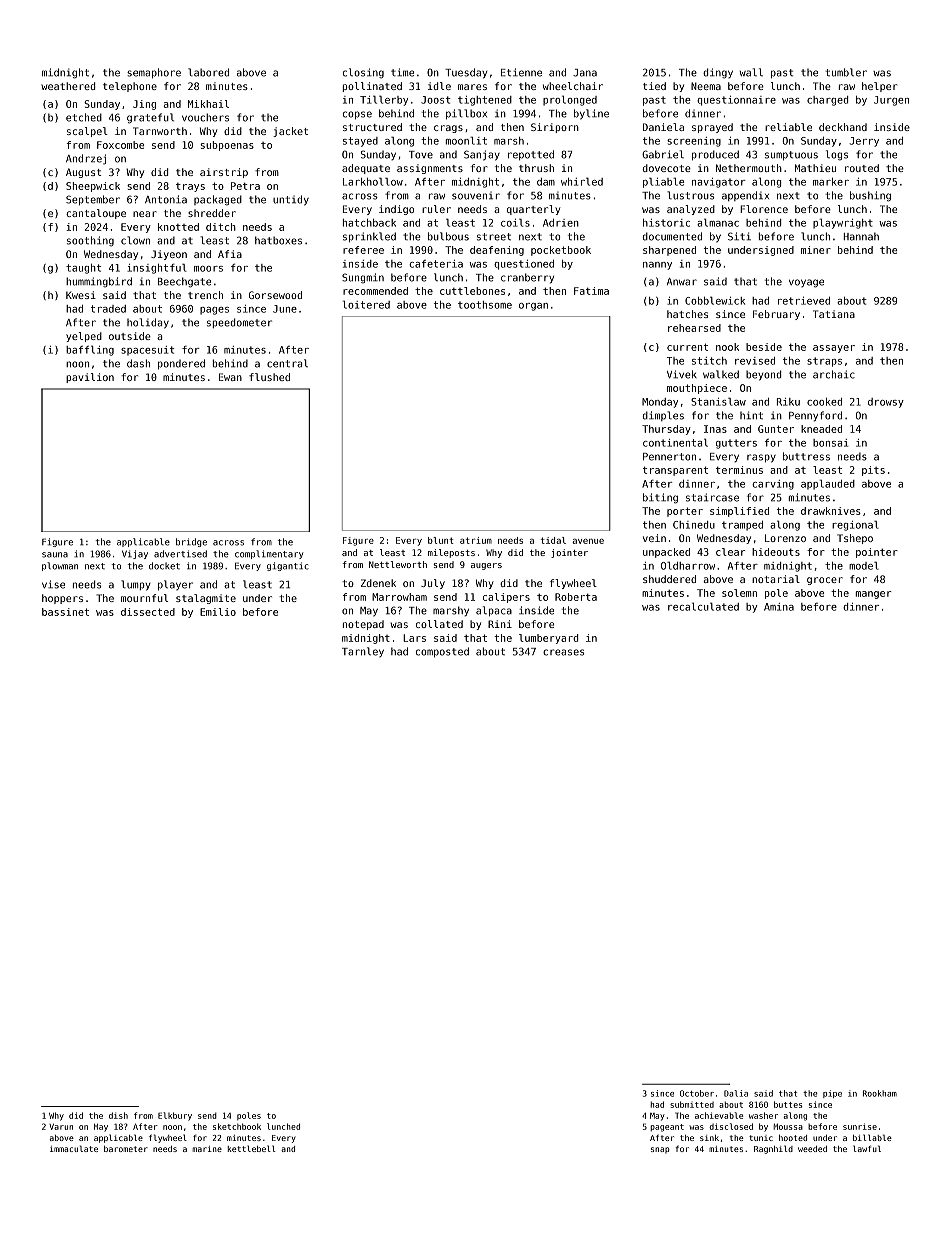 The image size is (952, 1233). I want to click on bridge, so click(191, 542).
